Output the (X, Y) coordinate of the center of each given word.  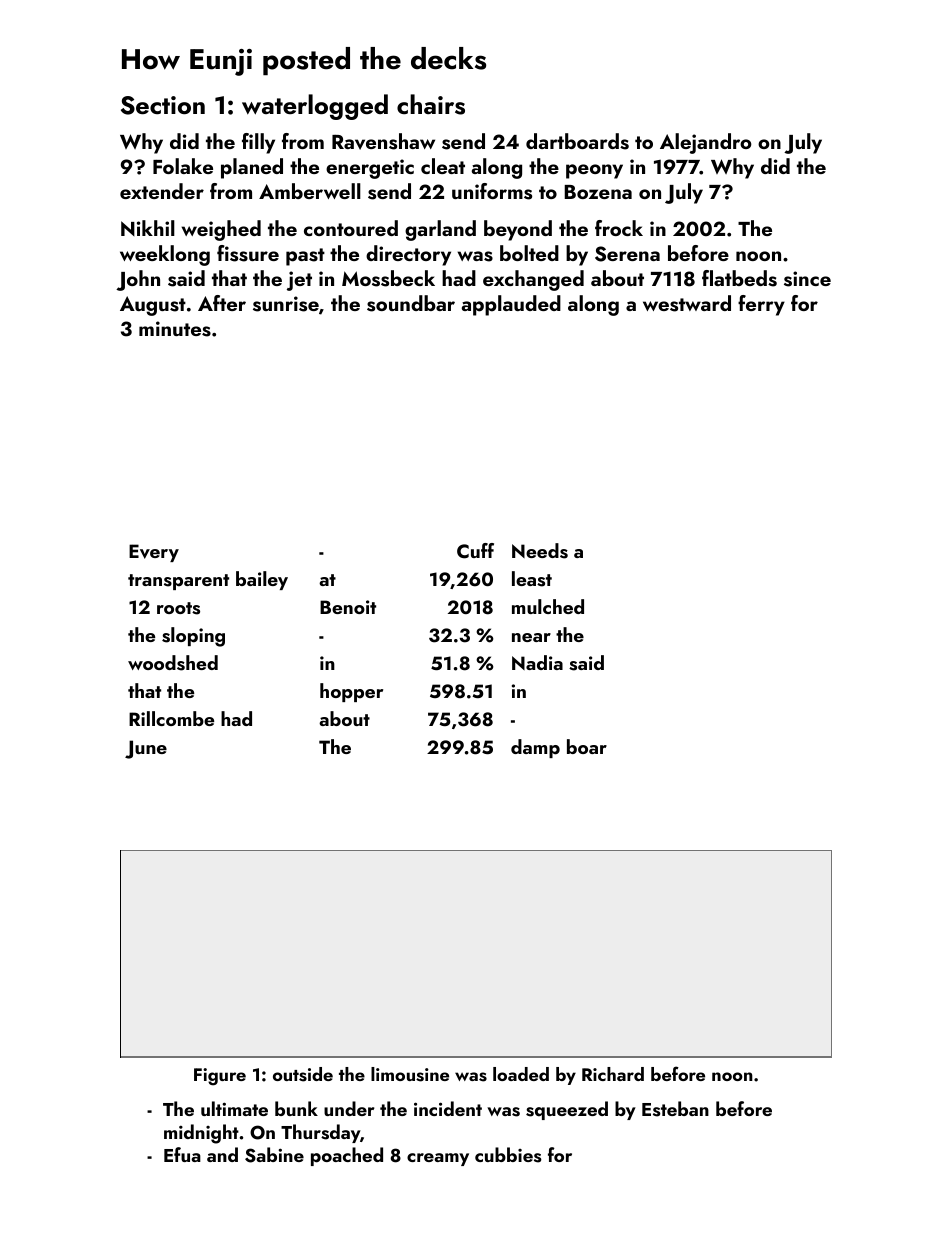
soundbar (411, 303)
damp (535, 748)
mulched (548, 606)
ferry (761, 305)
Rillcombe (171, 718)
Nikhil (148, 228)
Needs (540, 551)
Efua (182, 1154)
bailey (262, 580)
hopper (351, 692)
